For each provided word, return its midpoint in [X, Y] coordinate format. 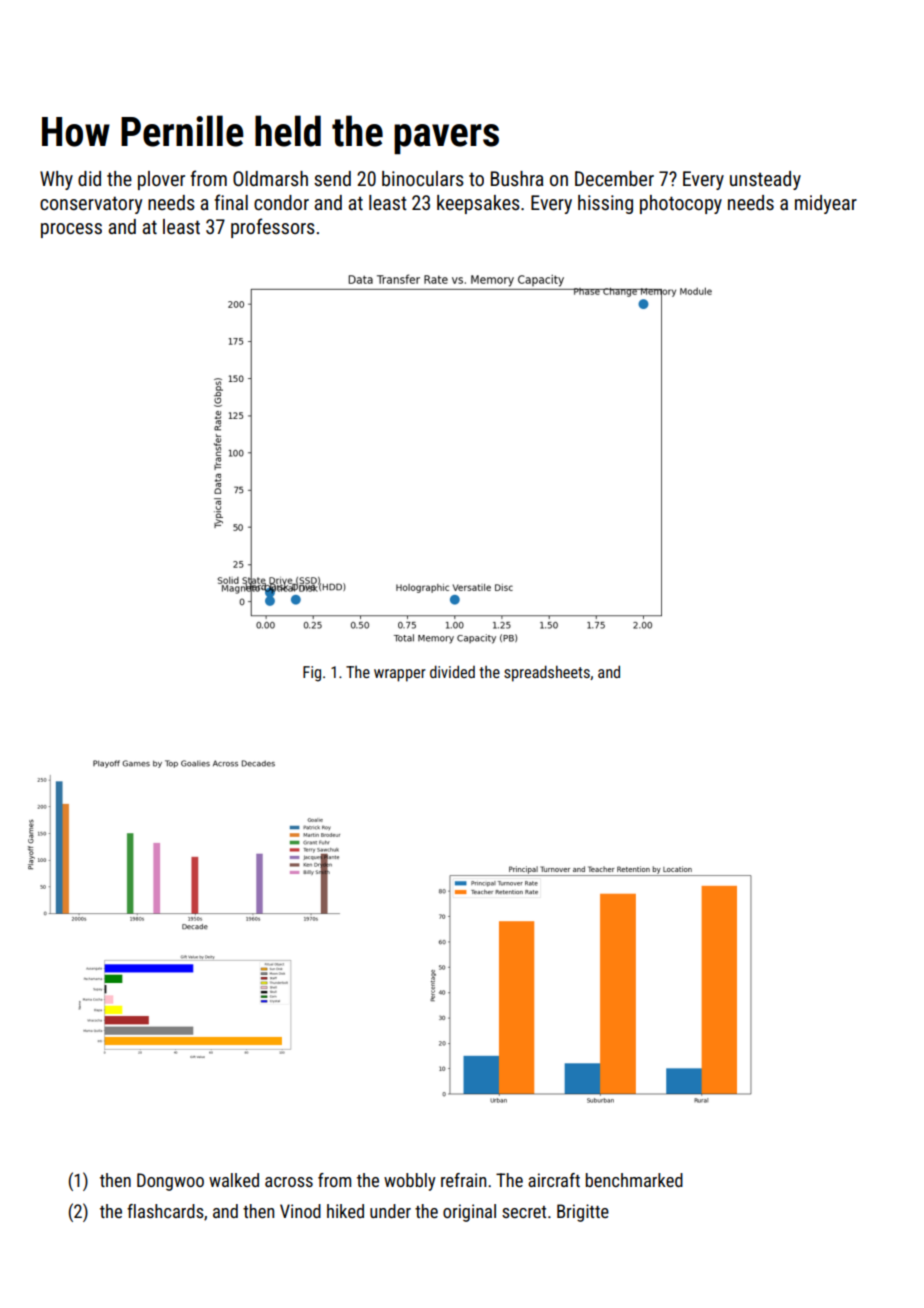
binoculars [423, 178]
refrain [463, 1180]
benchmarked [634, 1180]
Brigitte [583, 1213]
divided [452, 671]
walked [234, 1180]
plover [161, 180]
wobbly [410, 1182]
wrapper [400, 675]
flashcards [165, 1211]
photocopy [681, 204]
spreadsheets [547, 673]
